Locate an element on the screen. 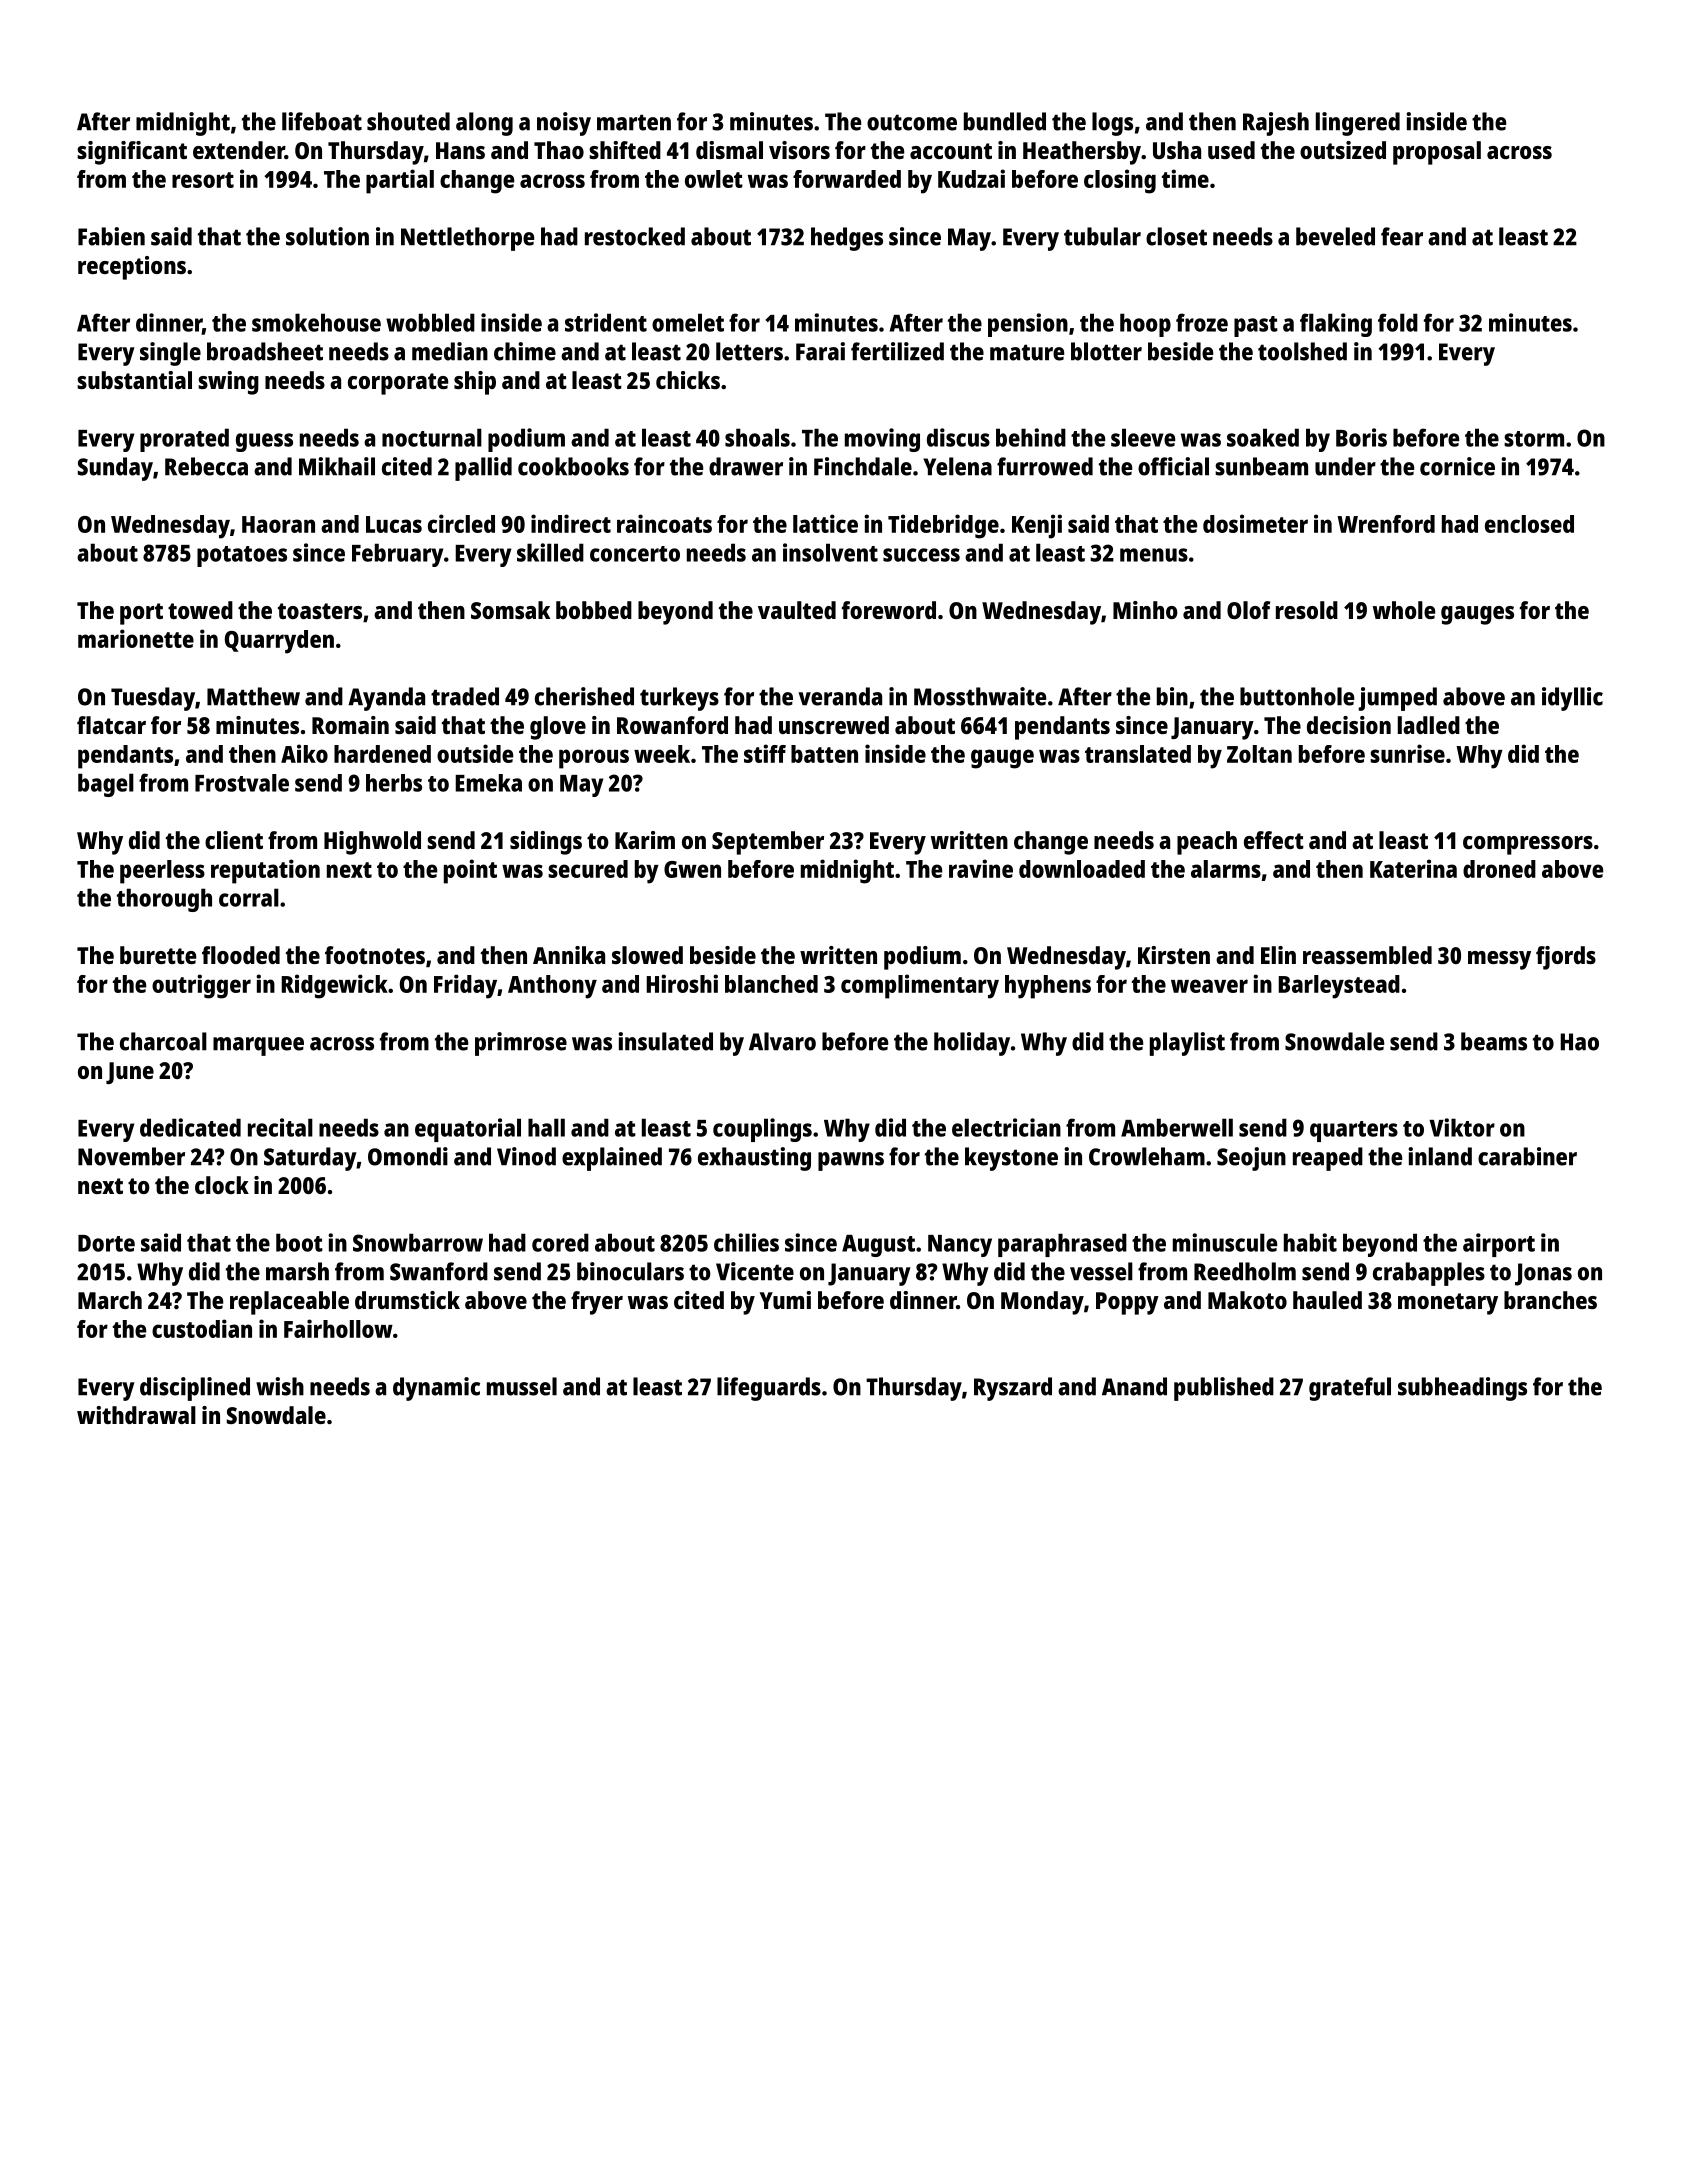 This screenshot has width=1683, height=2178. smokehouse is located at coordinates (316, 322).
